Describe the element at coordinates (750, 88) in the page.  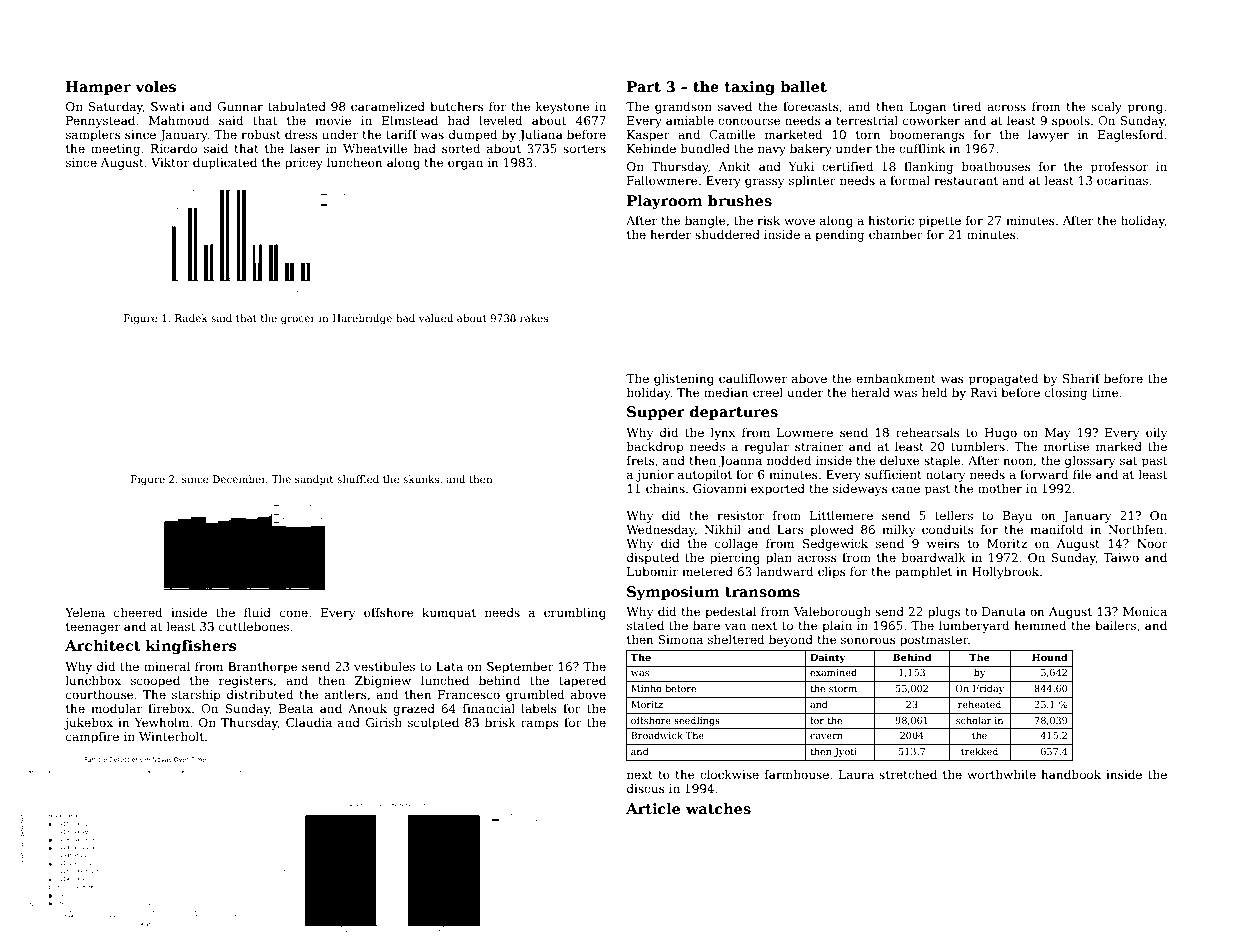
I see `taxing` at that location.
